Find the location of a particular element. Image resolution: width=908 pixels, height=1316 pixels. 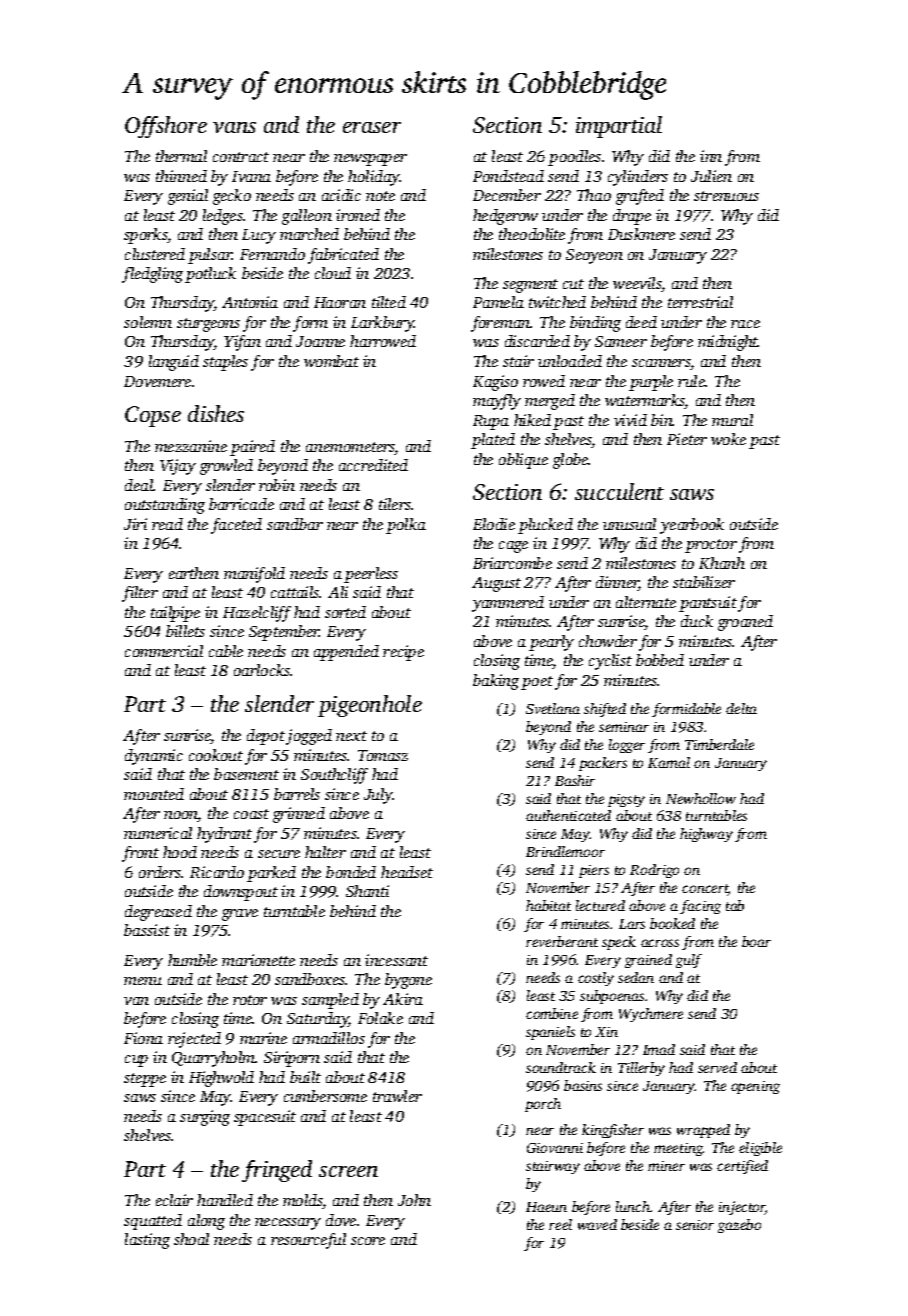

steppe is located at coordinates (145, 1080).
